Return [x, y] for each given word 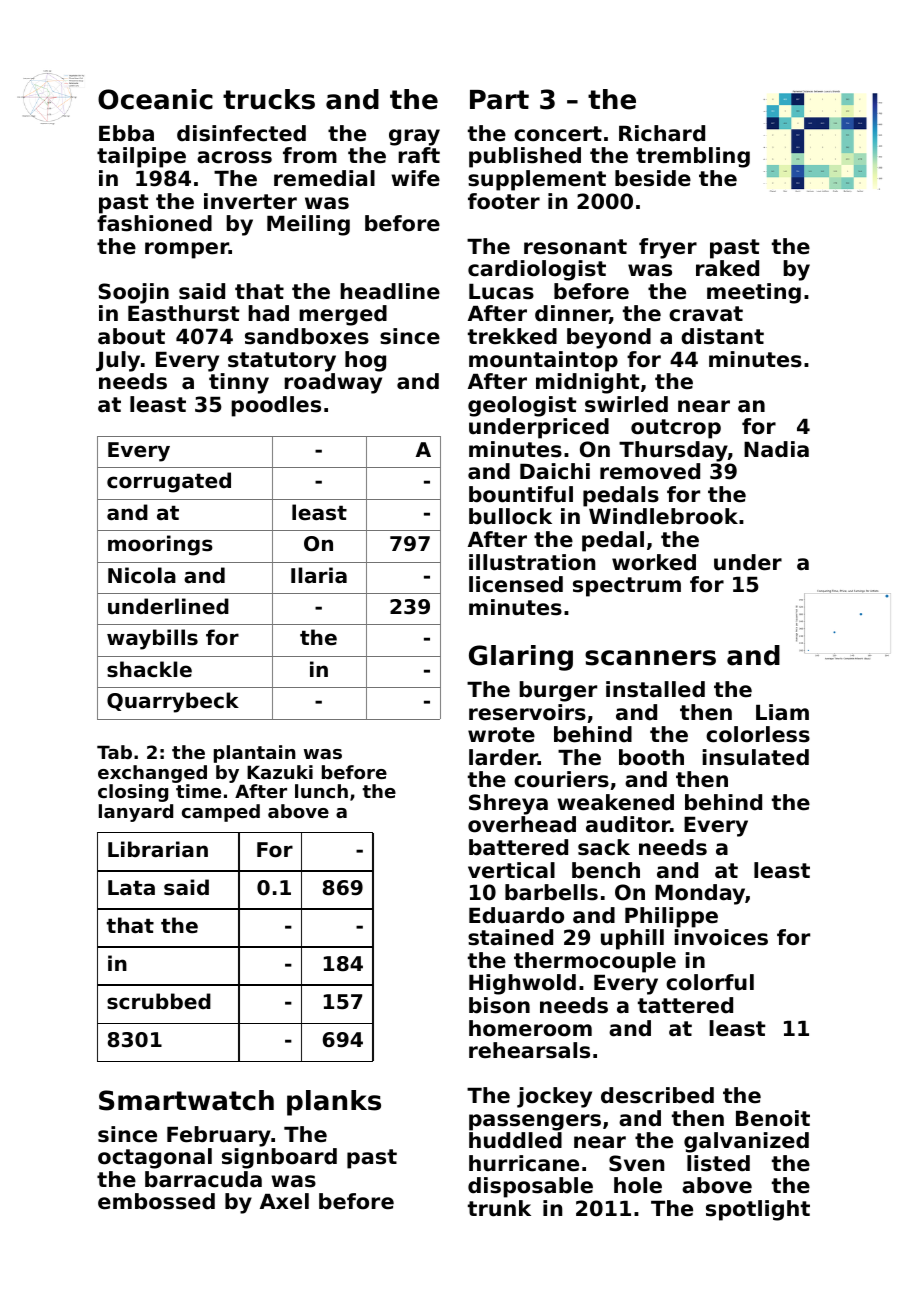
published [525, 157]
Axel [284, 1201]
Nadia [776, 449]
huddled [515, 1140]
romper [187, 250]
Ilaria [319, 575]
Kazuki [280, 772]
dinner [572, 314]
